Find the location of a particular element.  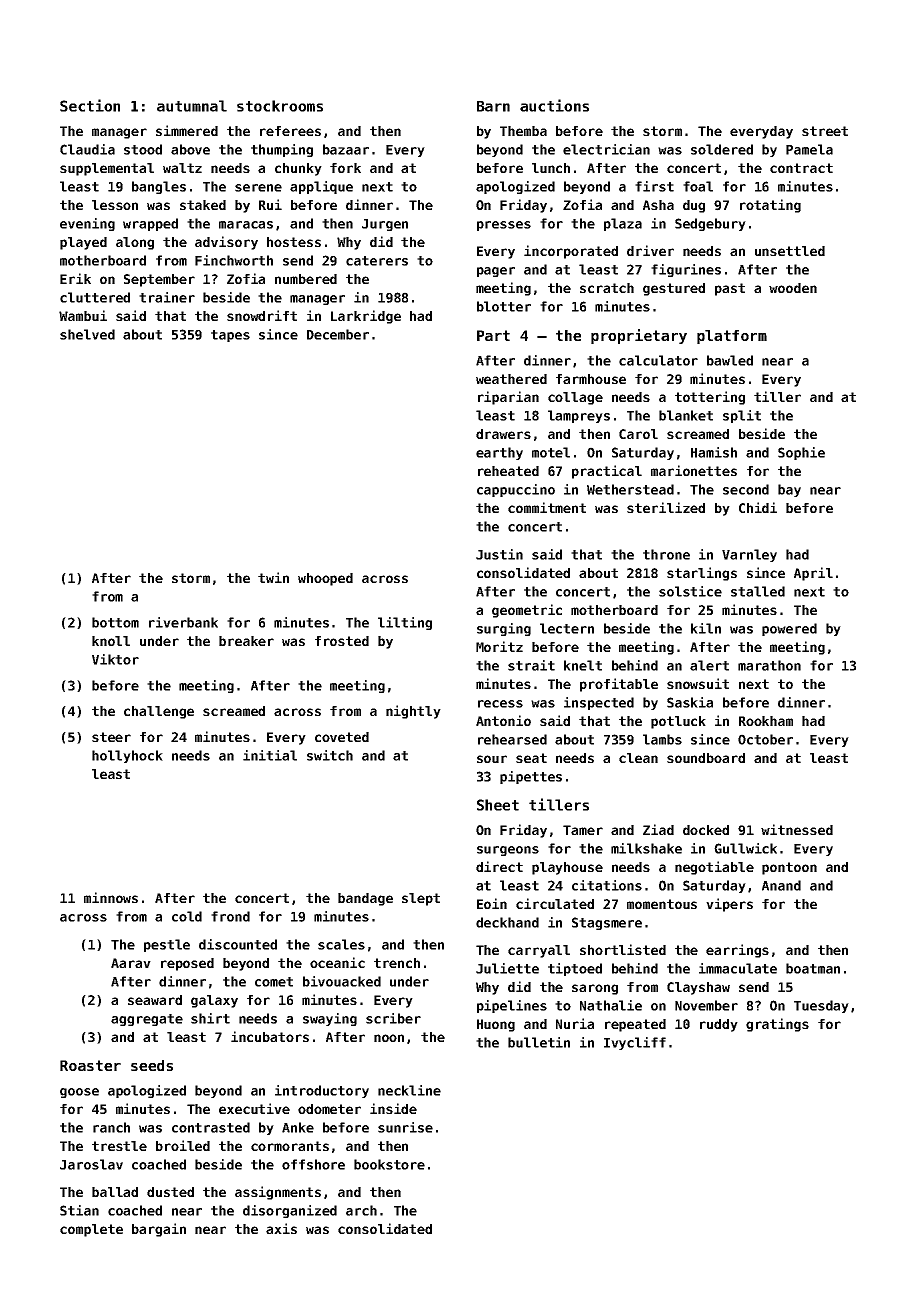

sour is located at coordinates (492, 759).
